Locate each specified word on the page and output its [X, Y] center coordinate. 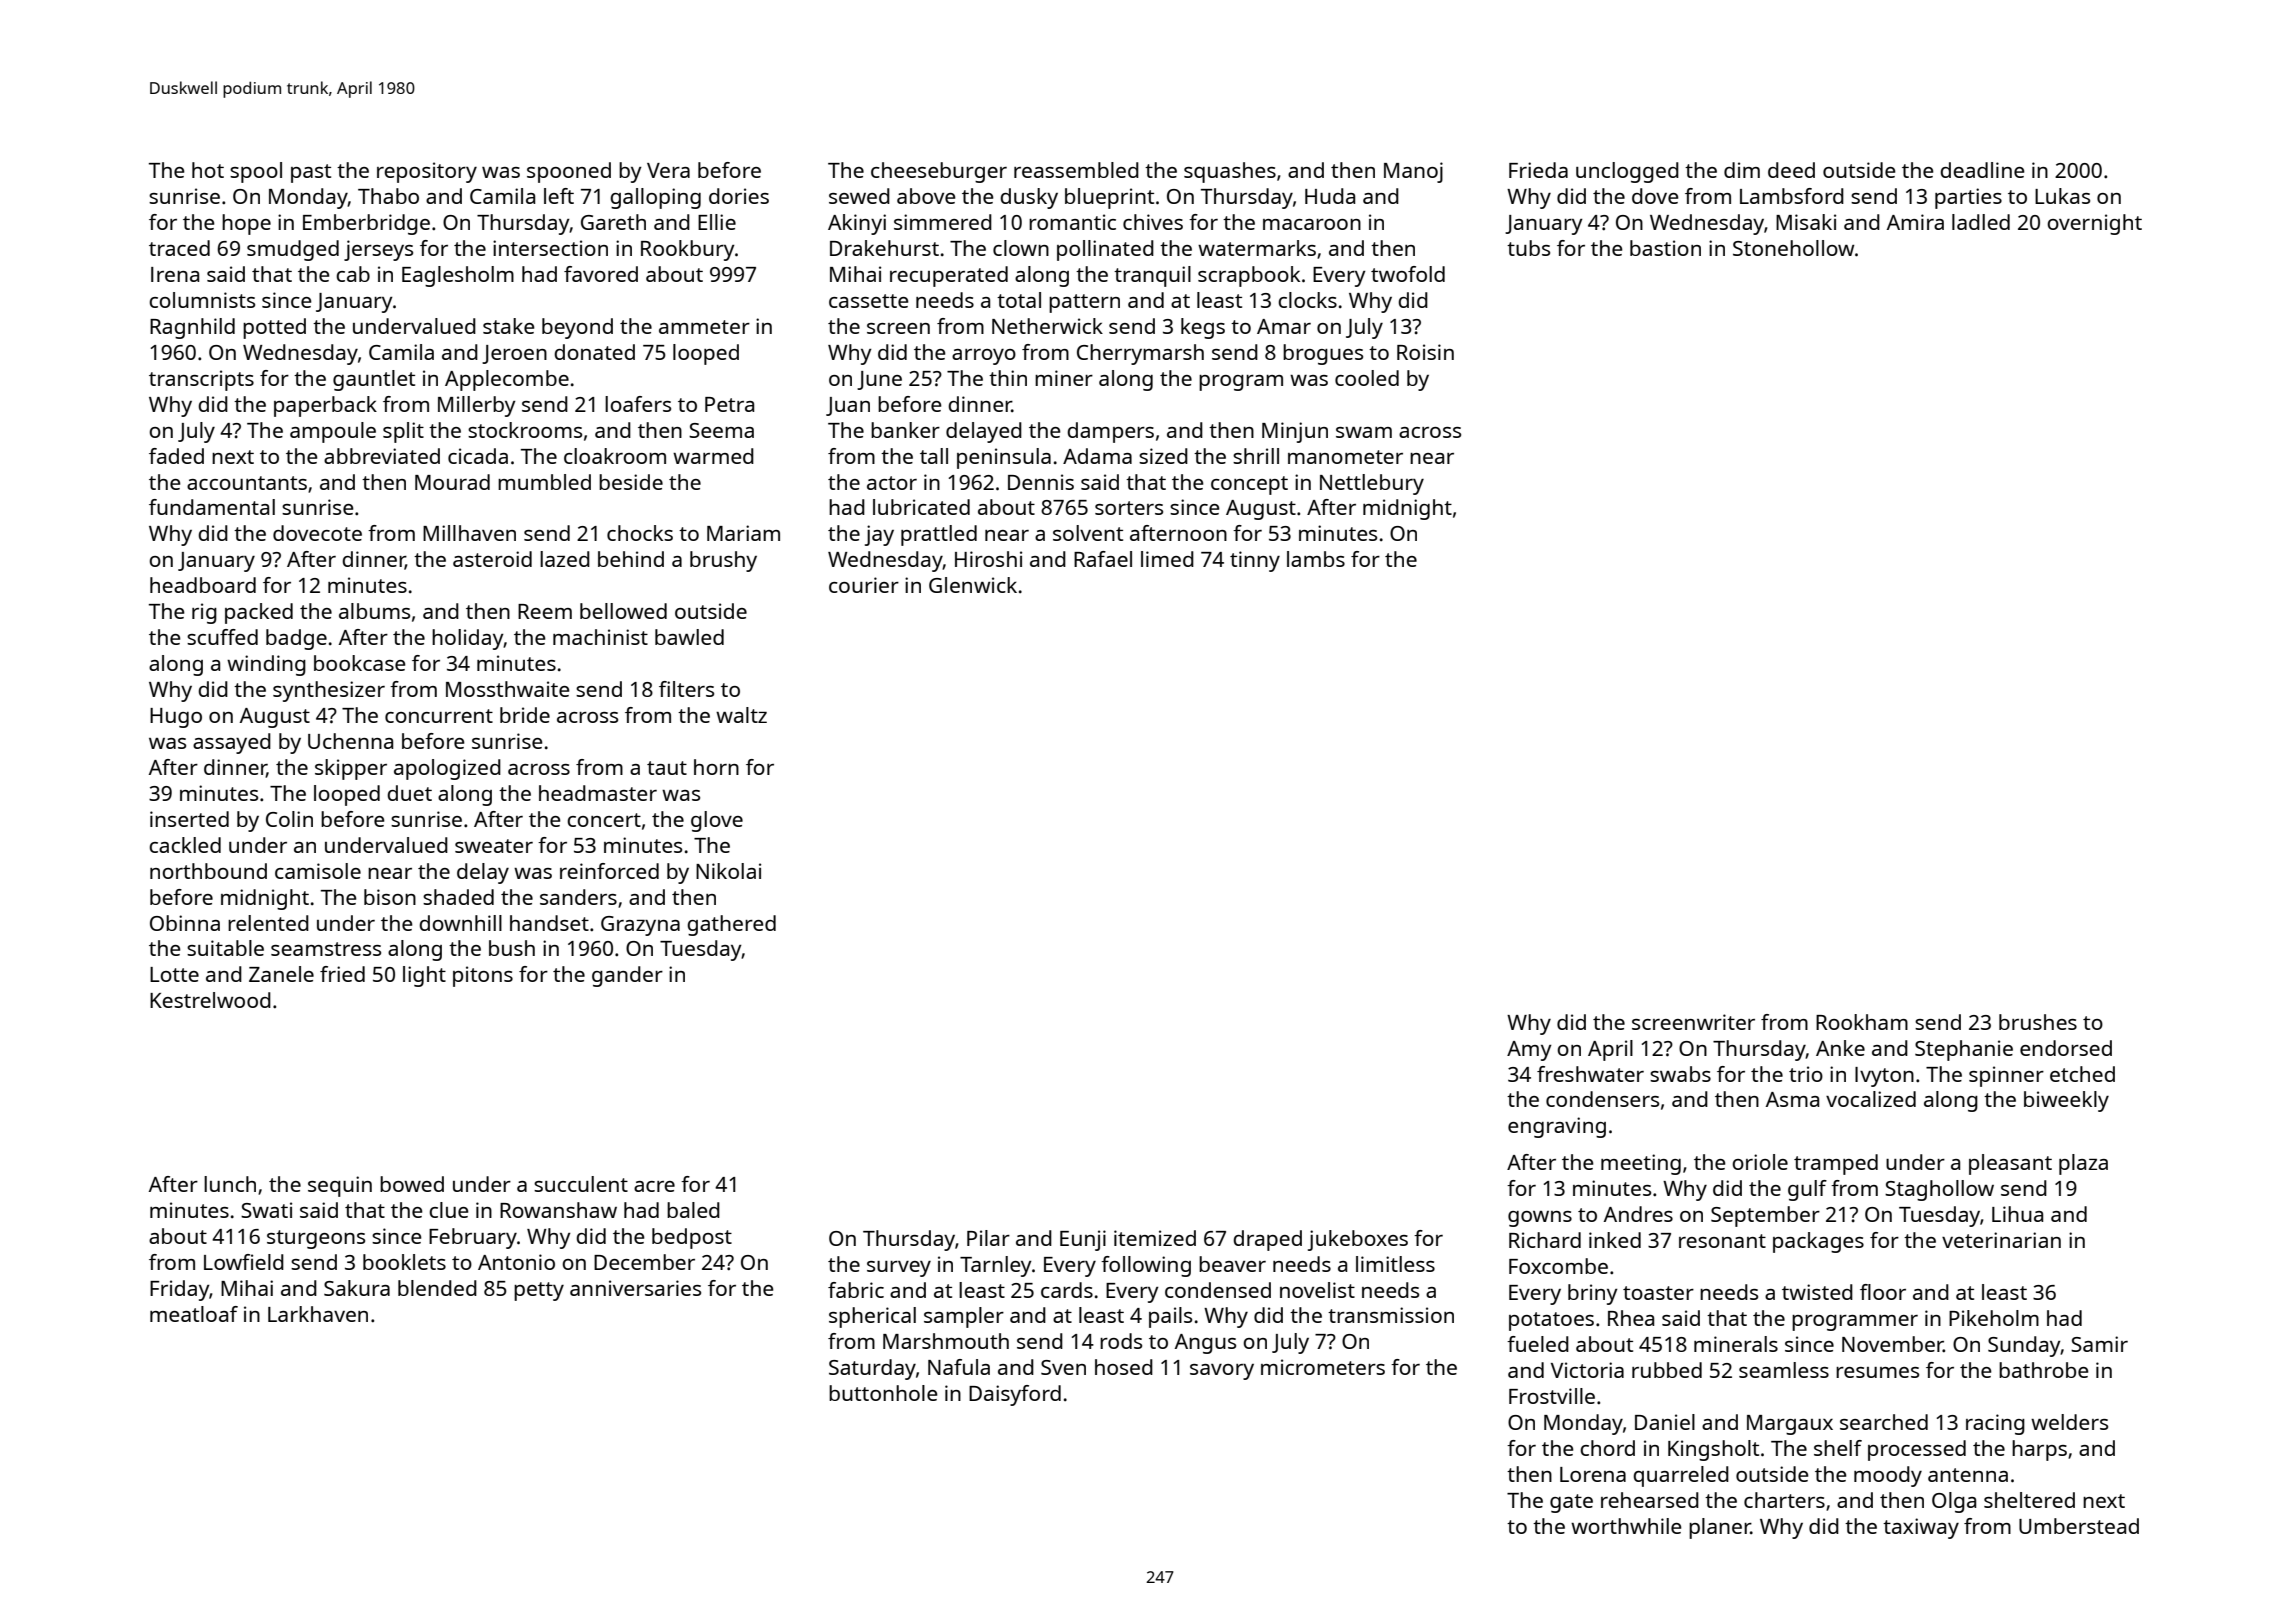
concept [1249, 485]
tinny [1255, 561]
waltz [741, 715]
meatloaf [194, 1314]
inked [1615, 1240]
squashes [1230, 172]
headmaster [598, 793]
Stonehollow [1793, 248]
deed [1791, 170]
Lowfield [244, 1262]
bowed [412, 1184]
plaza [2083, 1164]
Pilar [988, 1238]
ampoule [333, 432]
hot [208, 170]
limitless [1395, 1264]
